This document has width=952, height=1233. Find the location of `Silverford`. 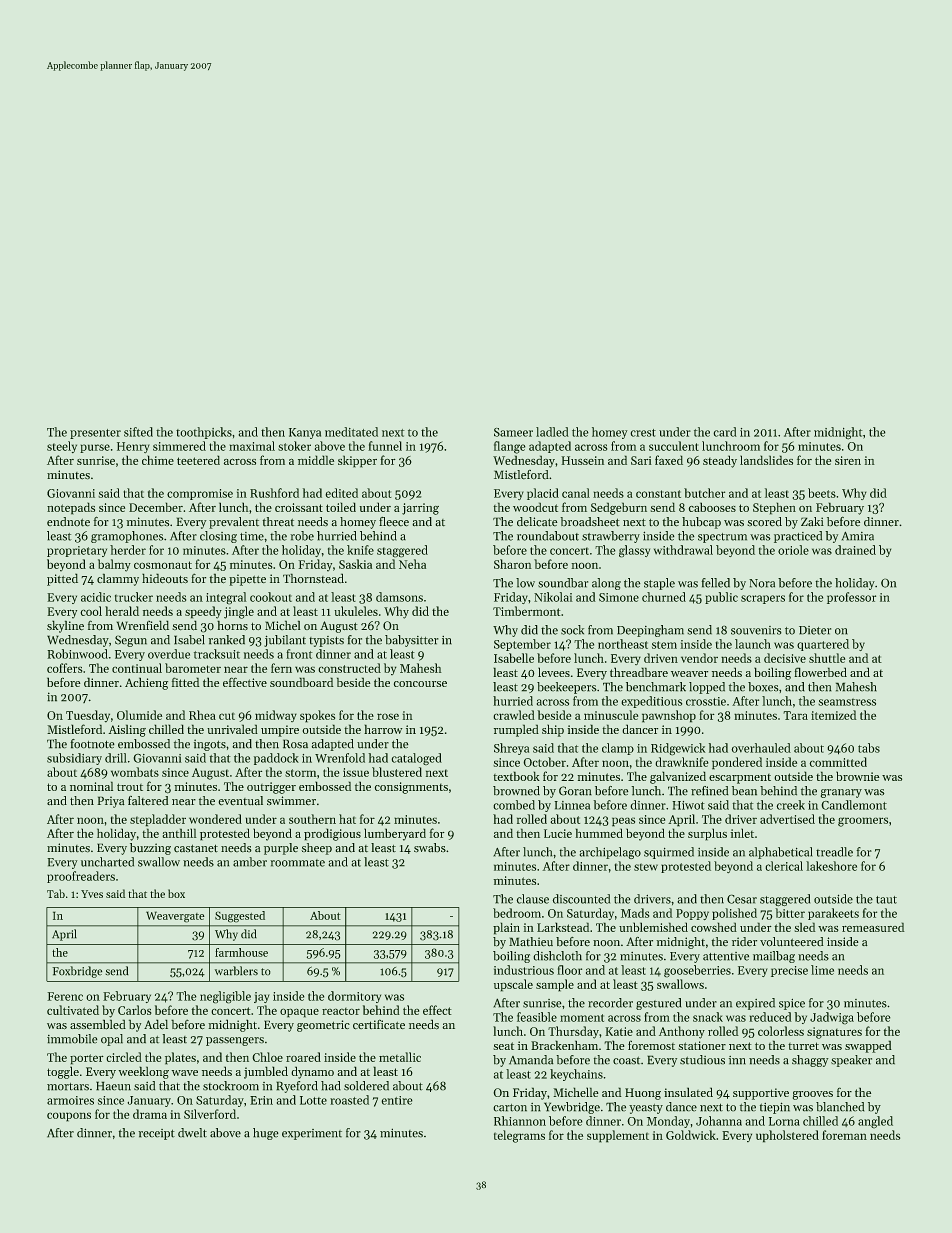

Silverford is located at coordinates (210, 1114).
